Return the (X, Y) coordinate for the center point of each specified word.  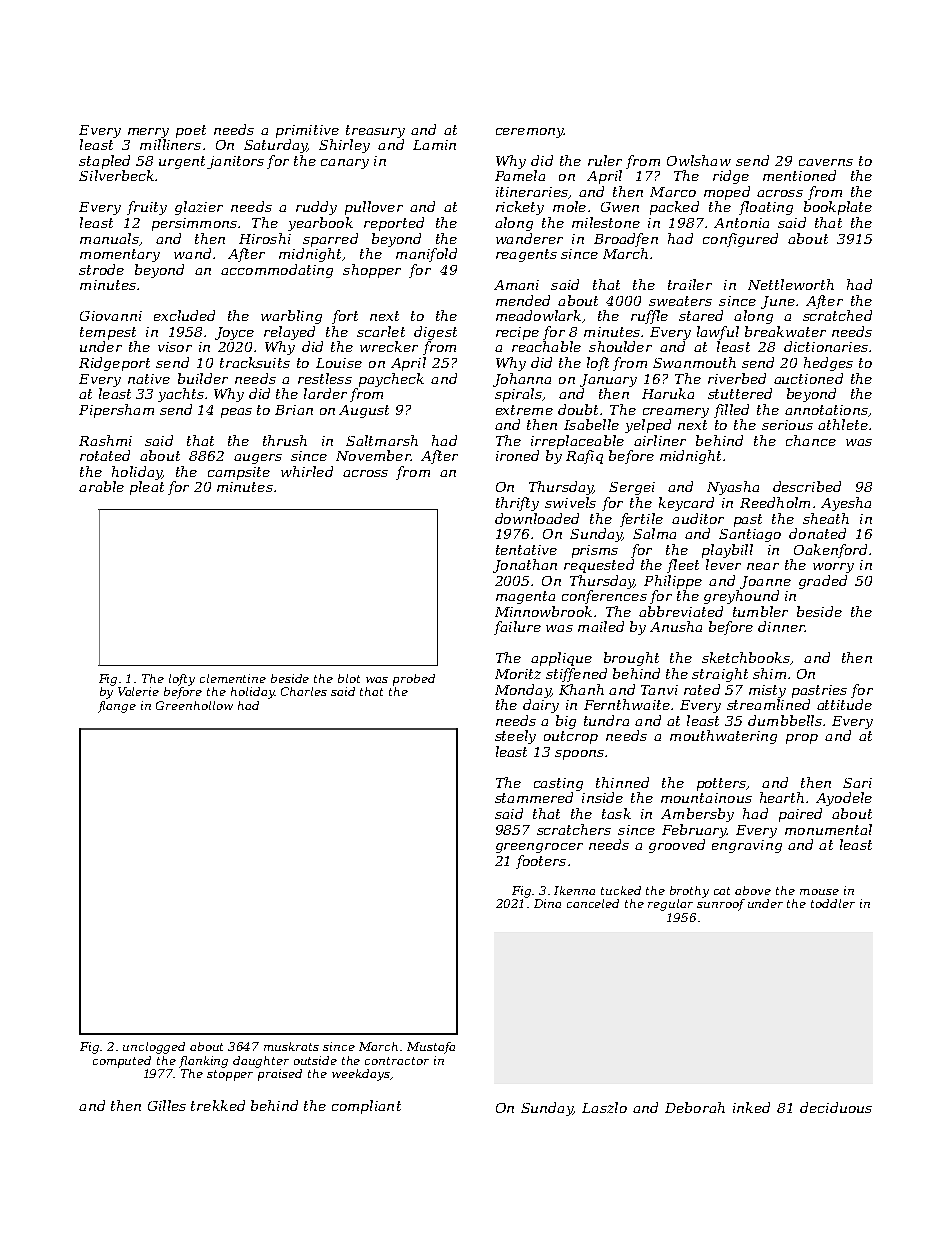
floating (766, 208)
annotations (826, 410)
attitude (844, 704)
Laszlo (604, 1107)
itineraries (532, 192)
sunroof (721, 905)
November (373, 455)
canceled (593, 903)
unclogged (154, 1048)
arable (101, 486)
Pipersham (116, 411)
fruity (147, 208)
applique (561, 659)
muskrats (291, 1046)
